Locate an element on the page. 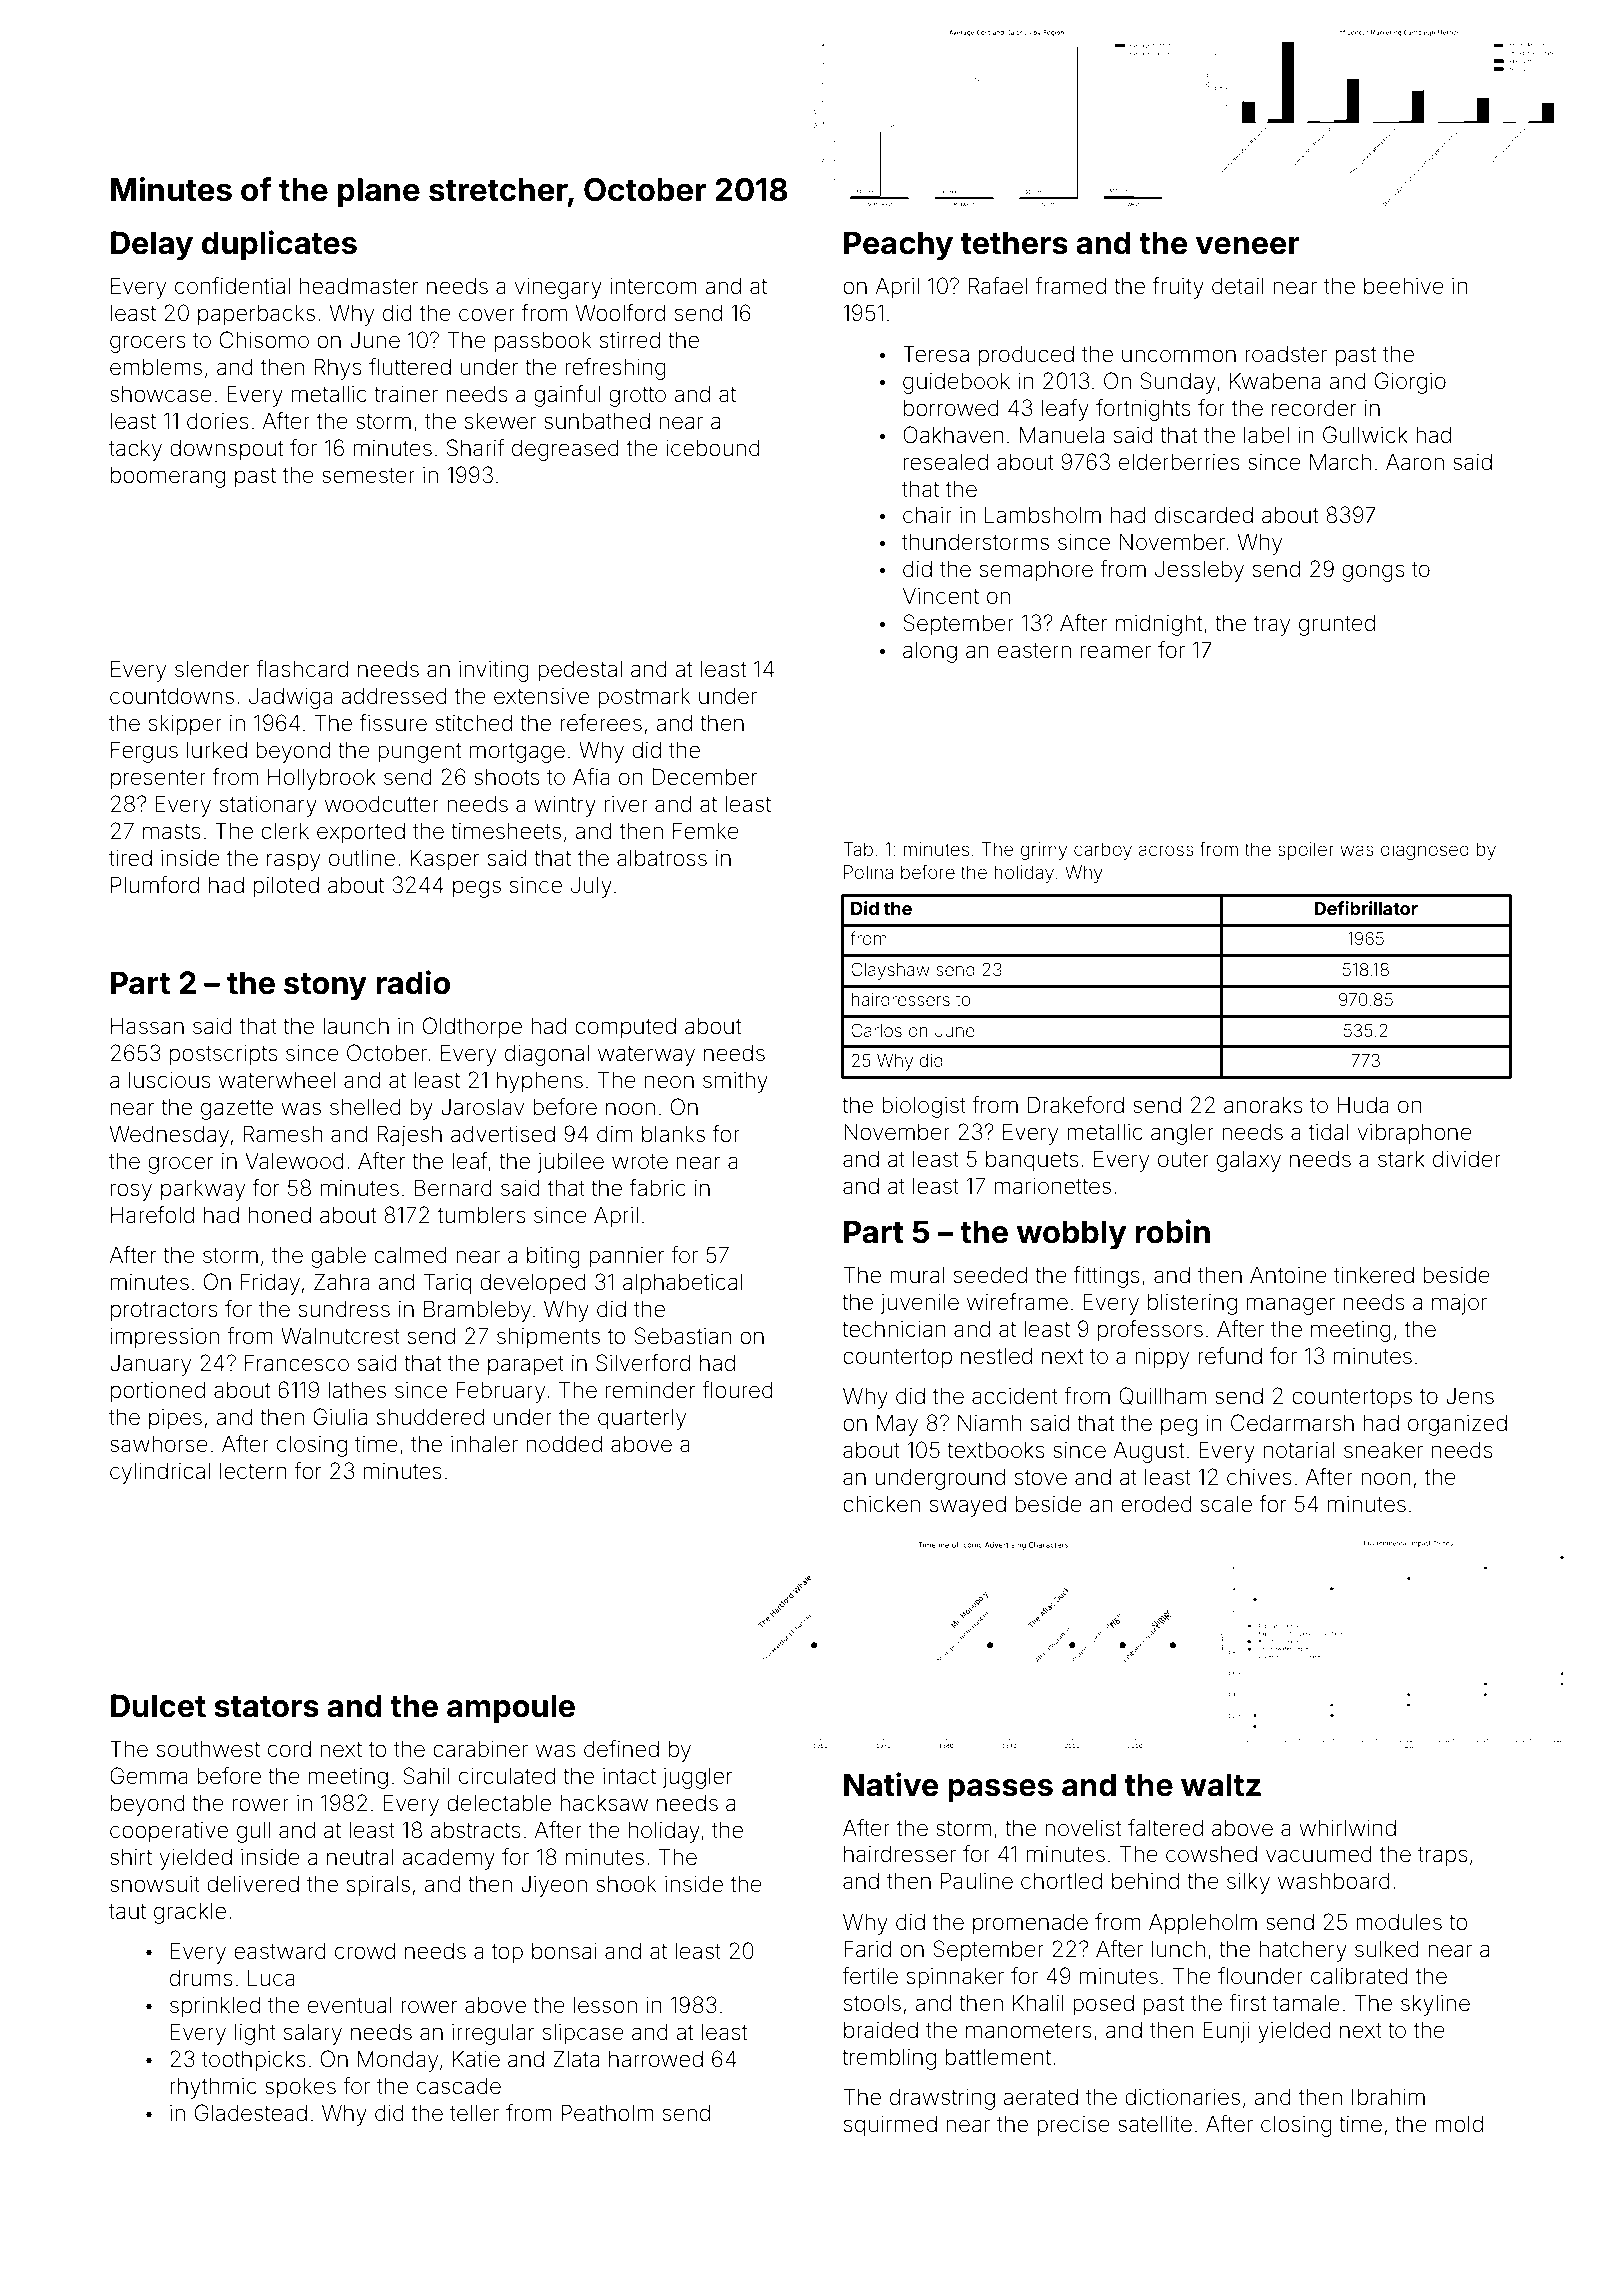  mural is located at coordinates (917, 1275).
